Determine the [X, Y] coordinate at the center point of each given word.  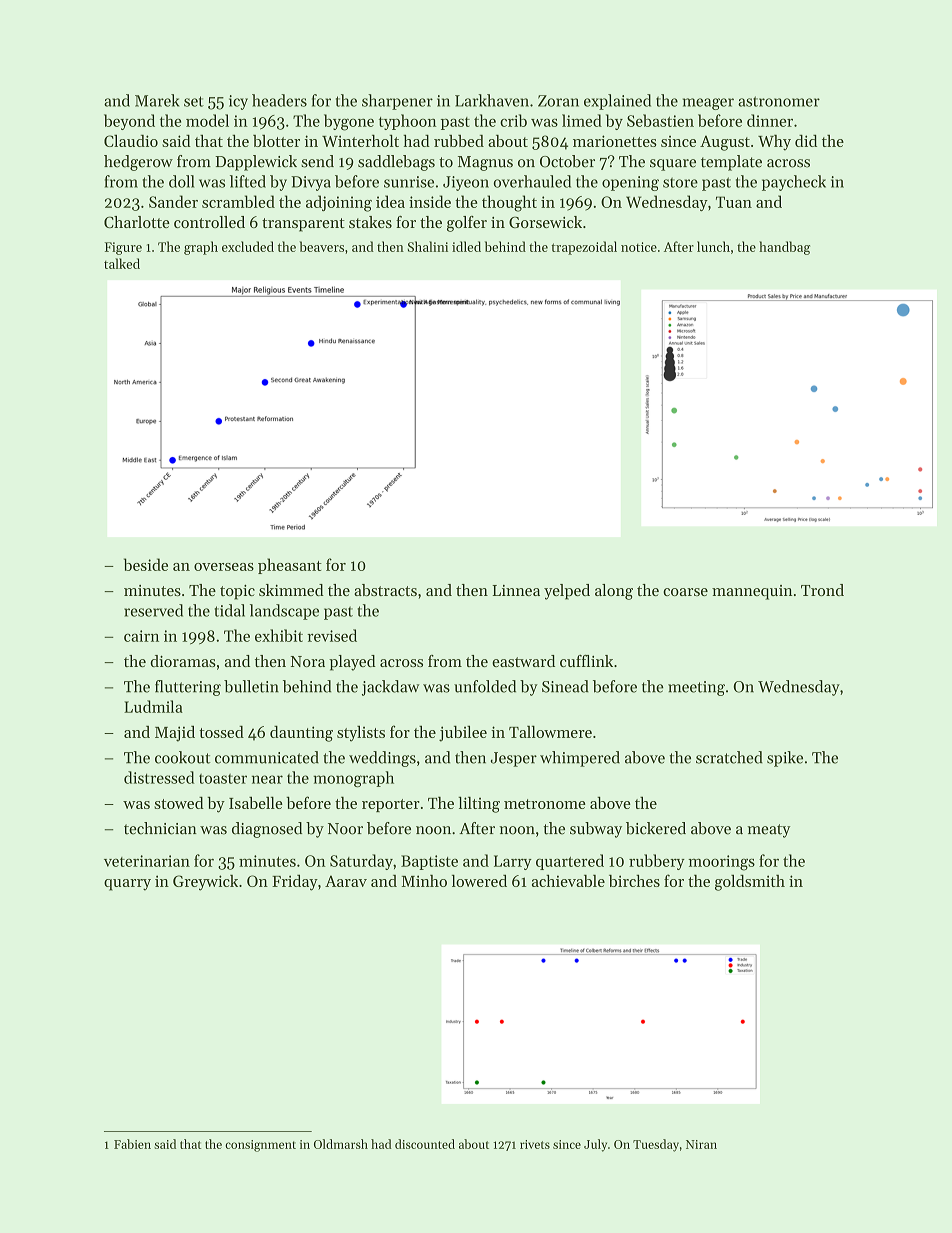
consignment [260, 1146]
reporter [391, 805]
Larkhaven [492, 100]
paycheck [794, 183]
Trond [822, 590]
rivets [535, 1144]
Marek [157, 100]
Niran [701, 1144]
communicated [267, 757]
